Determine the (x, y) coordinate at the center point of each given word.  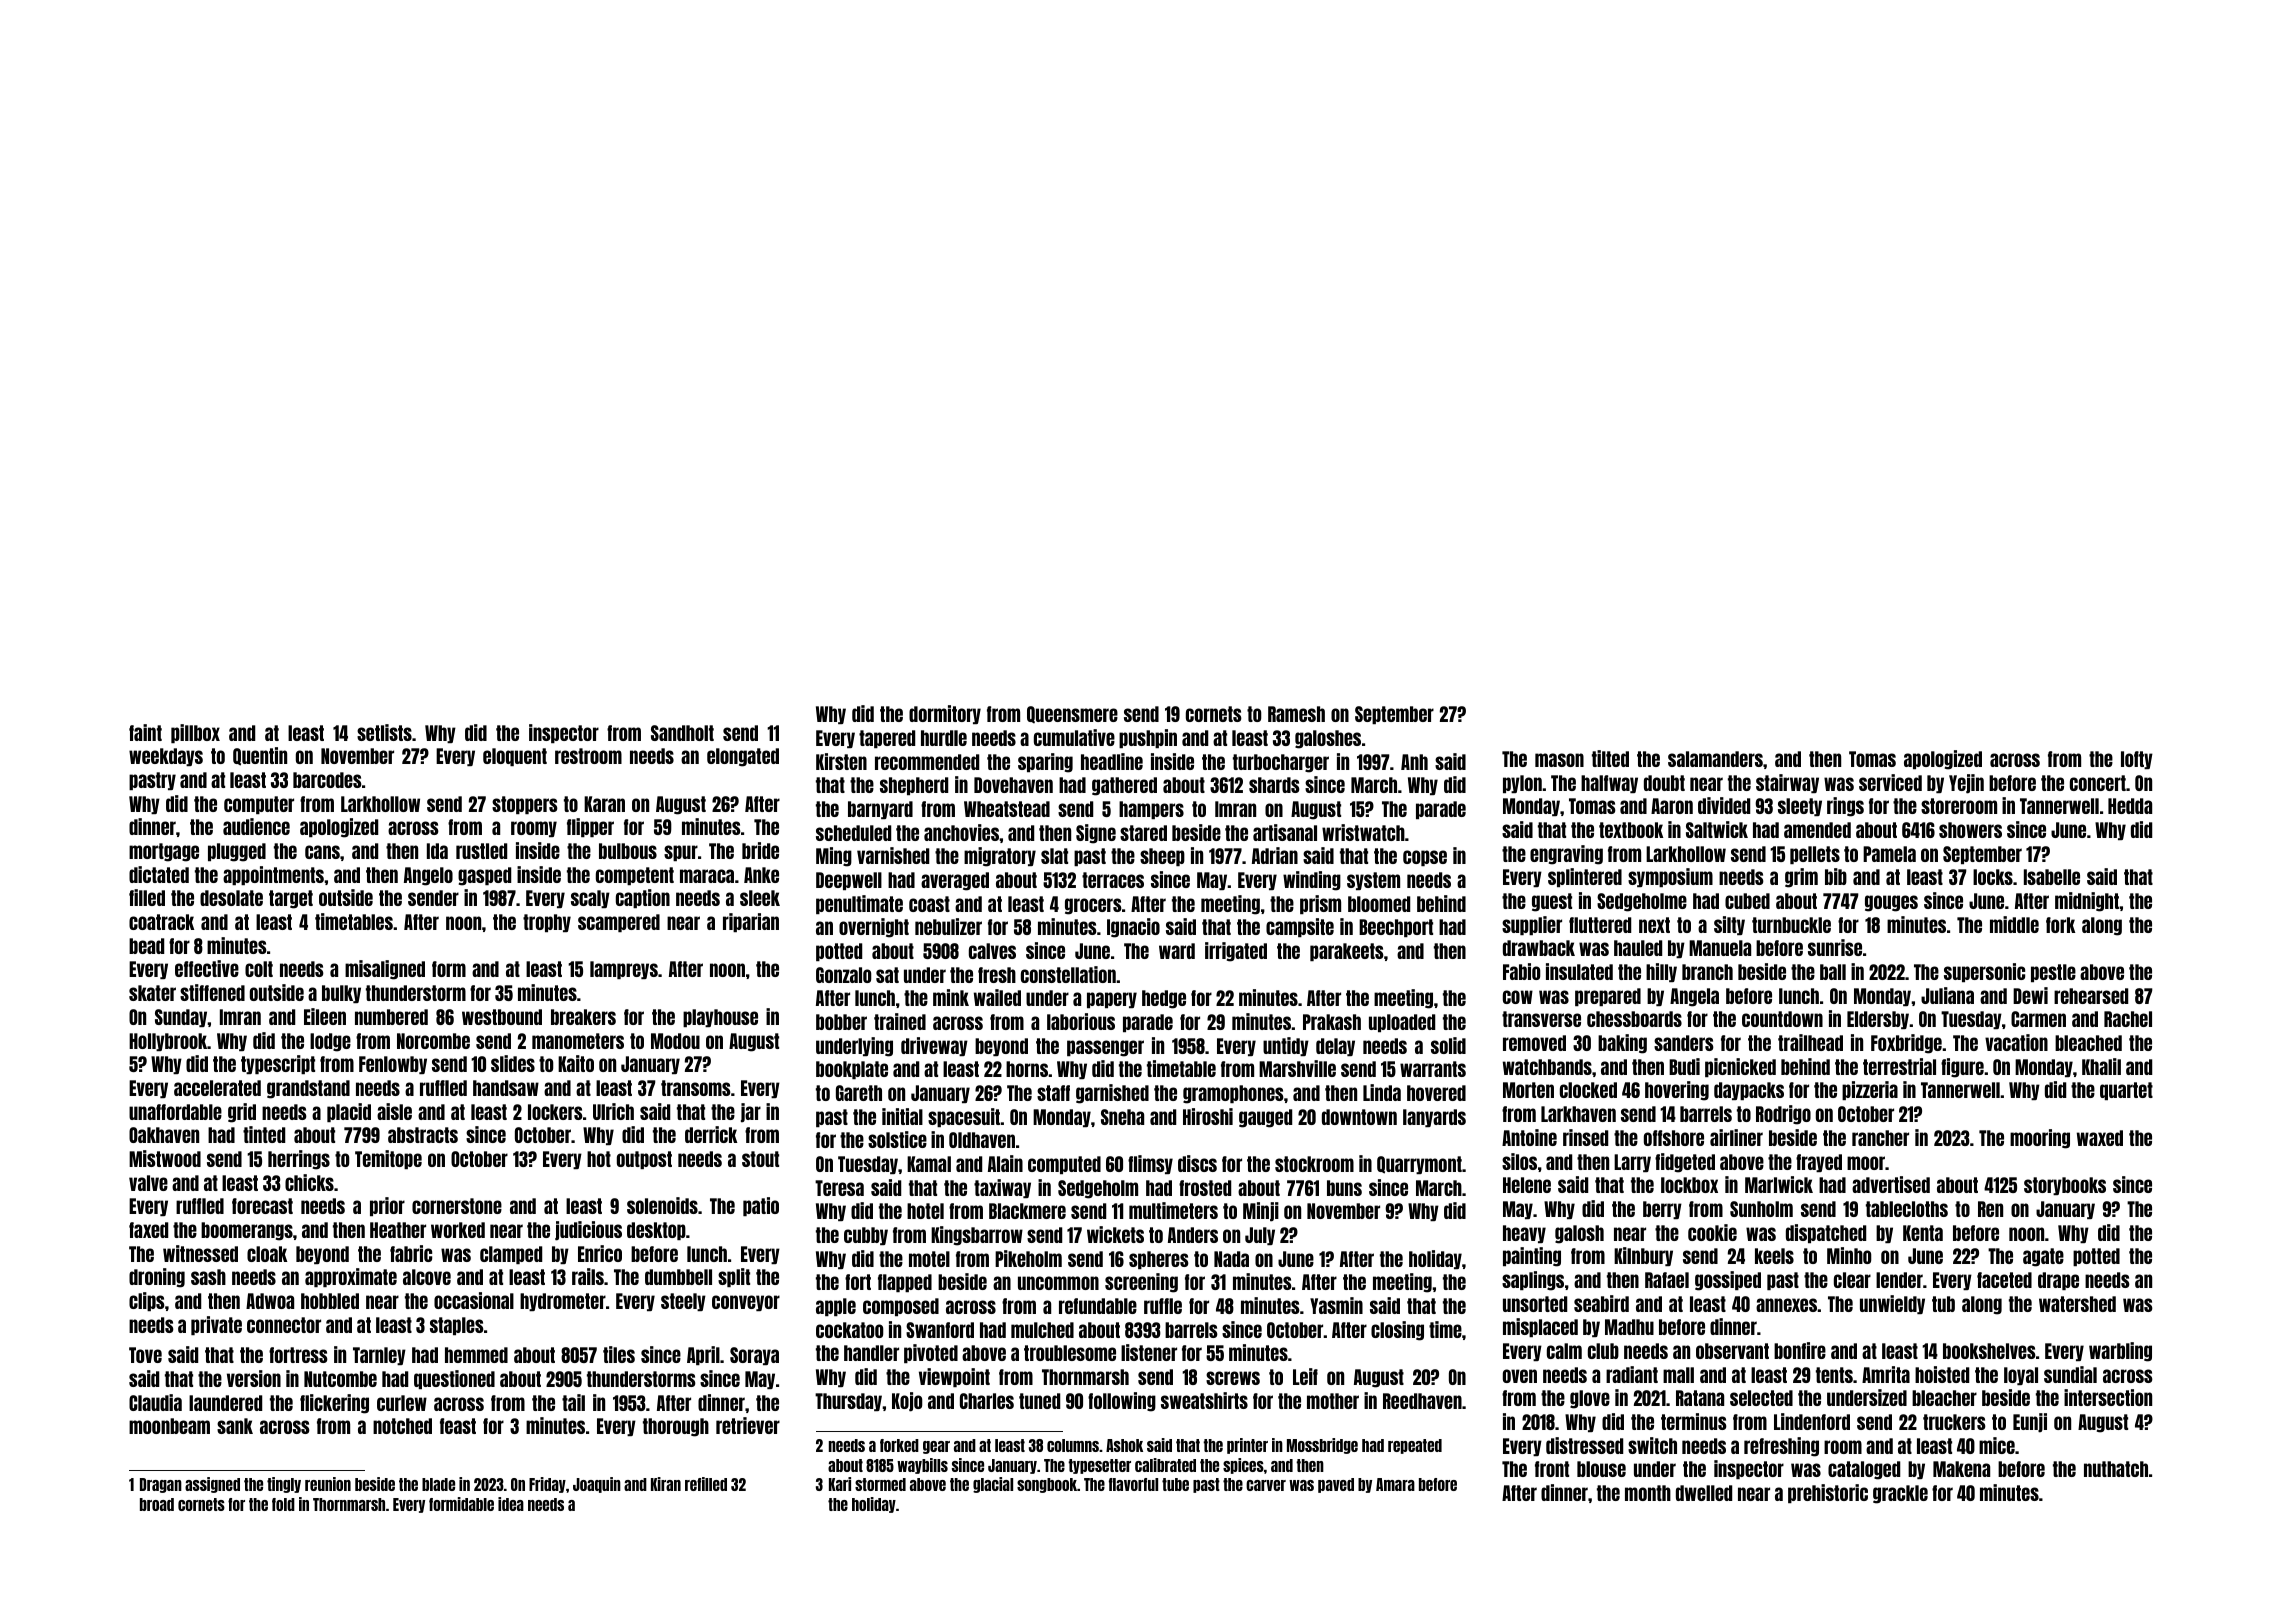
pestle (2053, 973)
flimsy (1150, 1164)
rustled (481, 851)
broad (157, 1504)
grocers (1093, 906)
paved (1336, 1485)
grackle (1900, 1494)
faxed (148, 1230)
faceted (2004, 1280)
